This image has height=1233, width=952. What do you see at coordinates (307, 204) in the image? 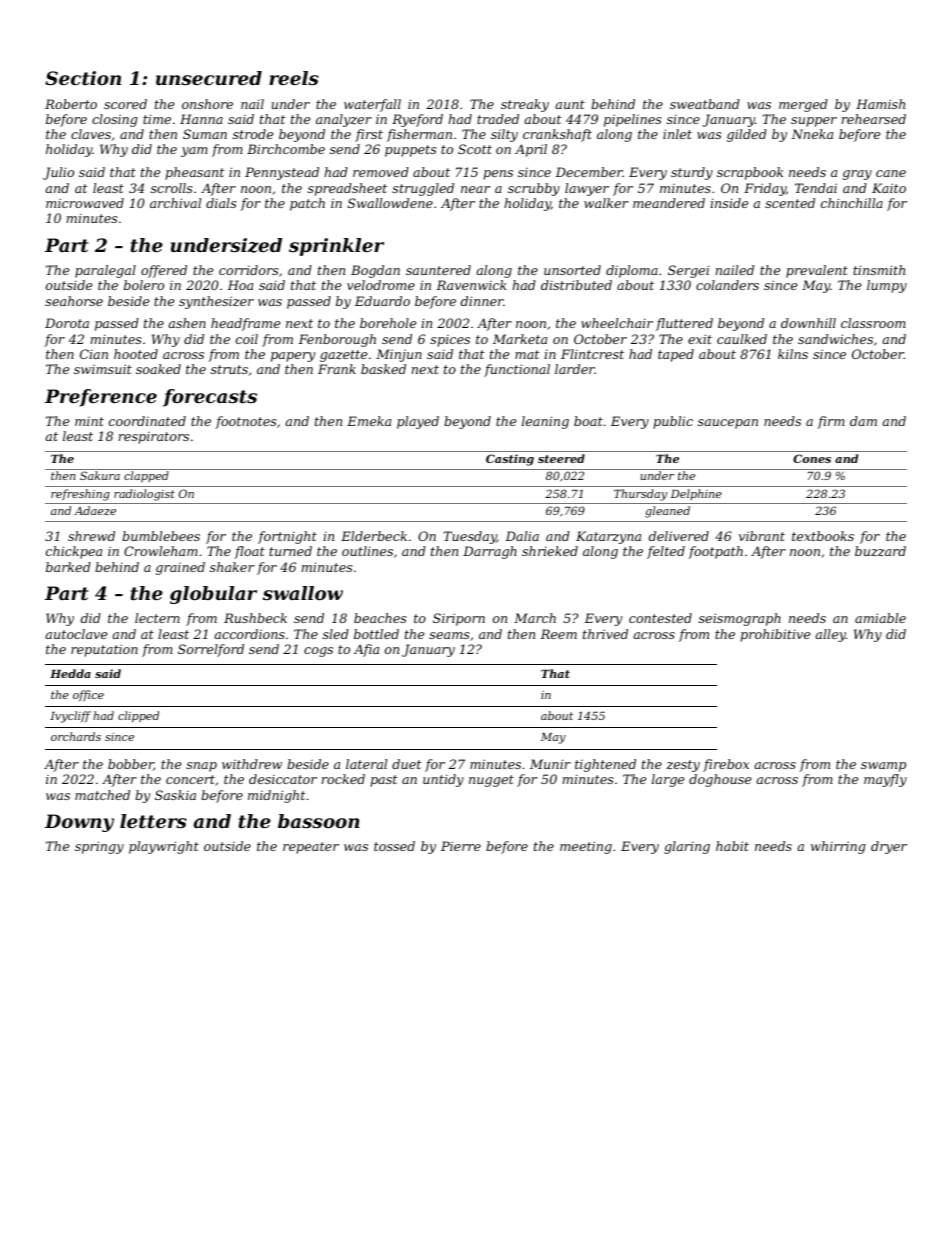
I see `patch` at bounding box center [307, 204].
